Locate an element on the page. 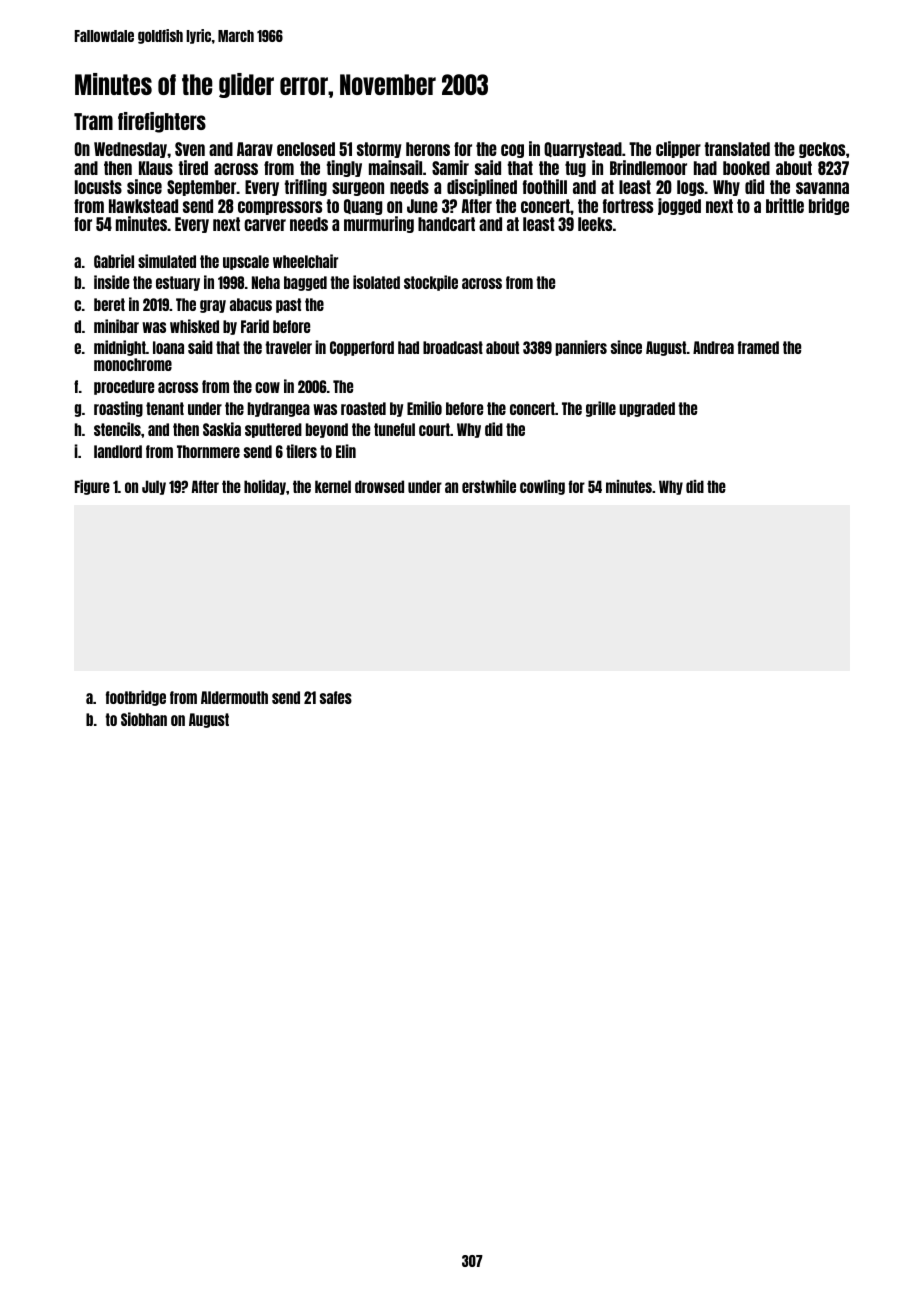 The height and width of the image is (1308, 924). Siobhan is located at coordinates (144, 719).
